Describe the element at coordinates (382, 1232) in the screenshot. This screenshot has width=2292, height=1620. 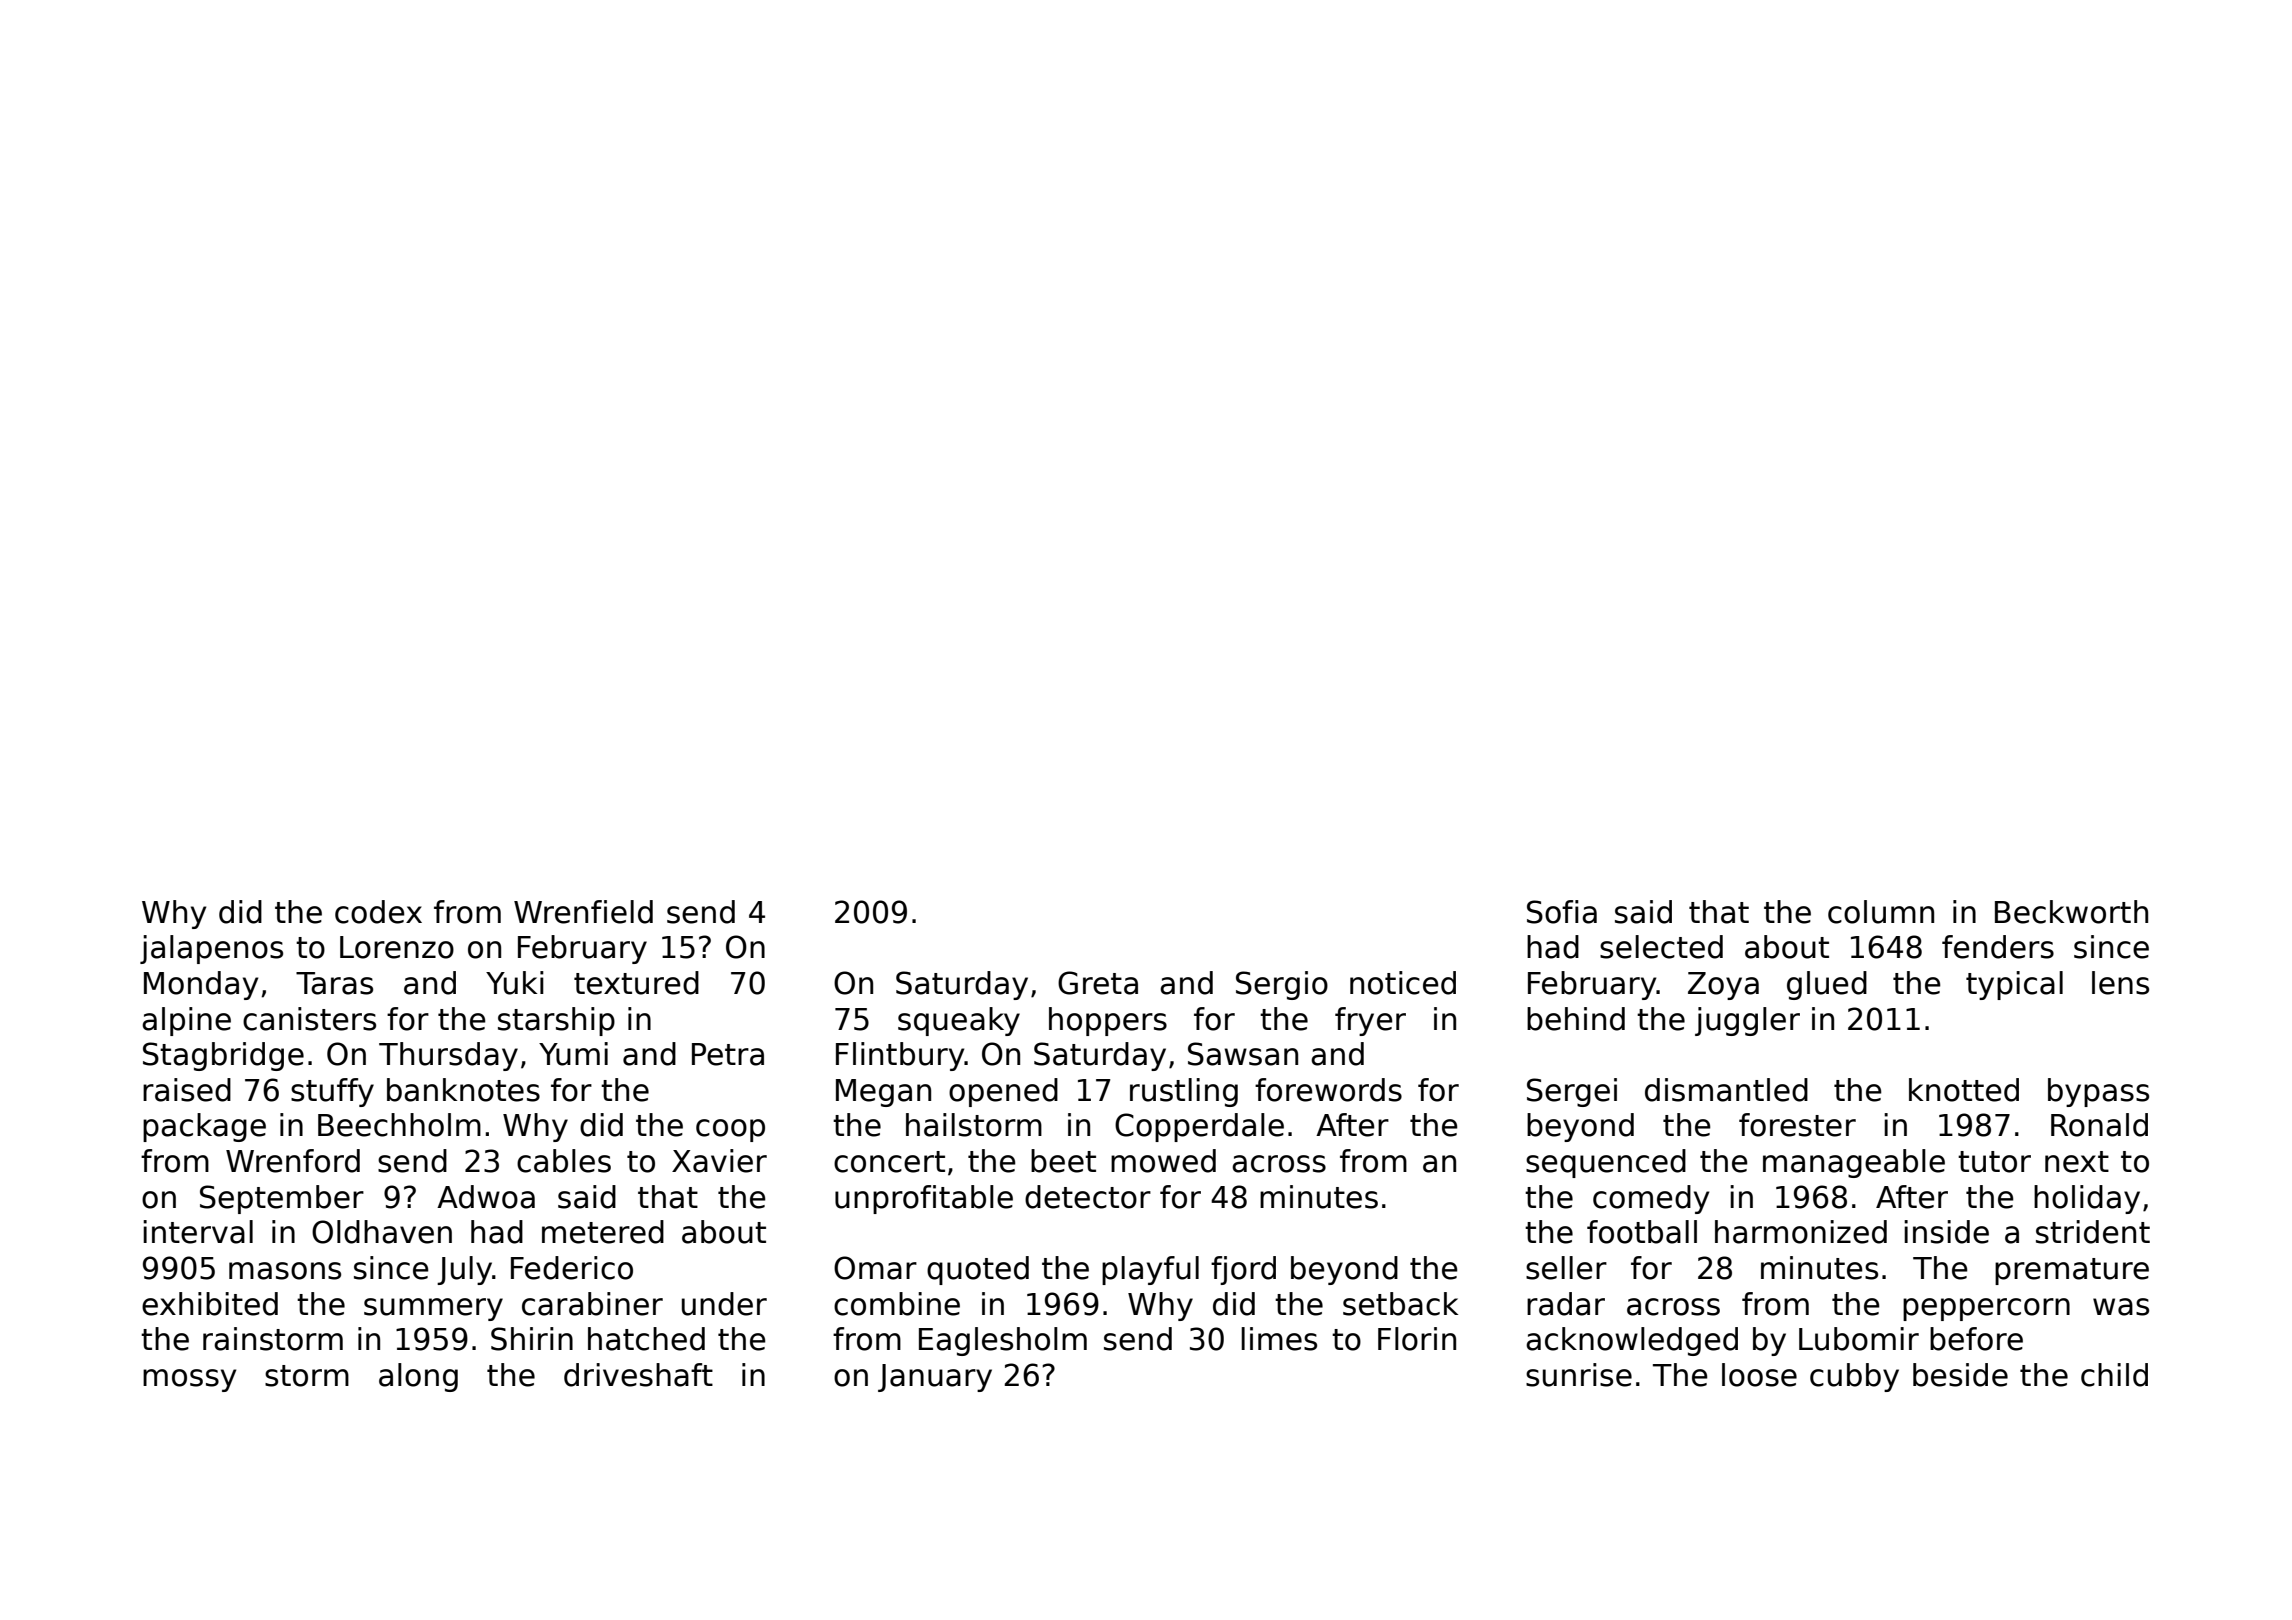
I see `Oldhaven` at that location.
